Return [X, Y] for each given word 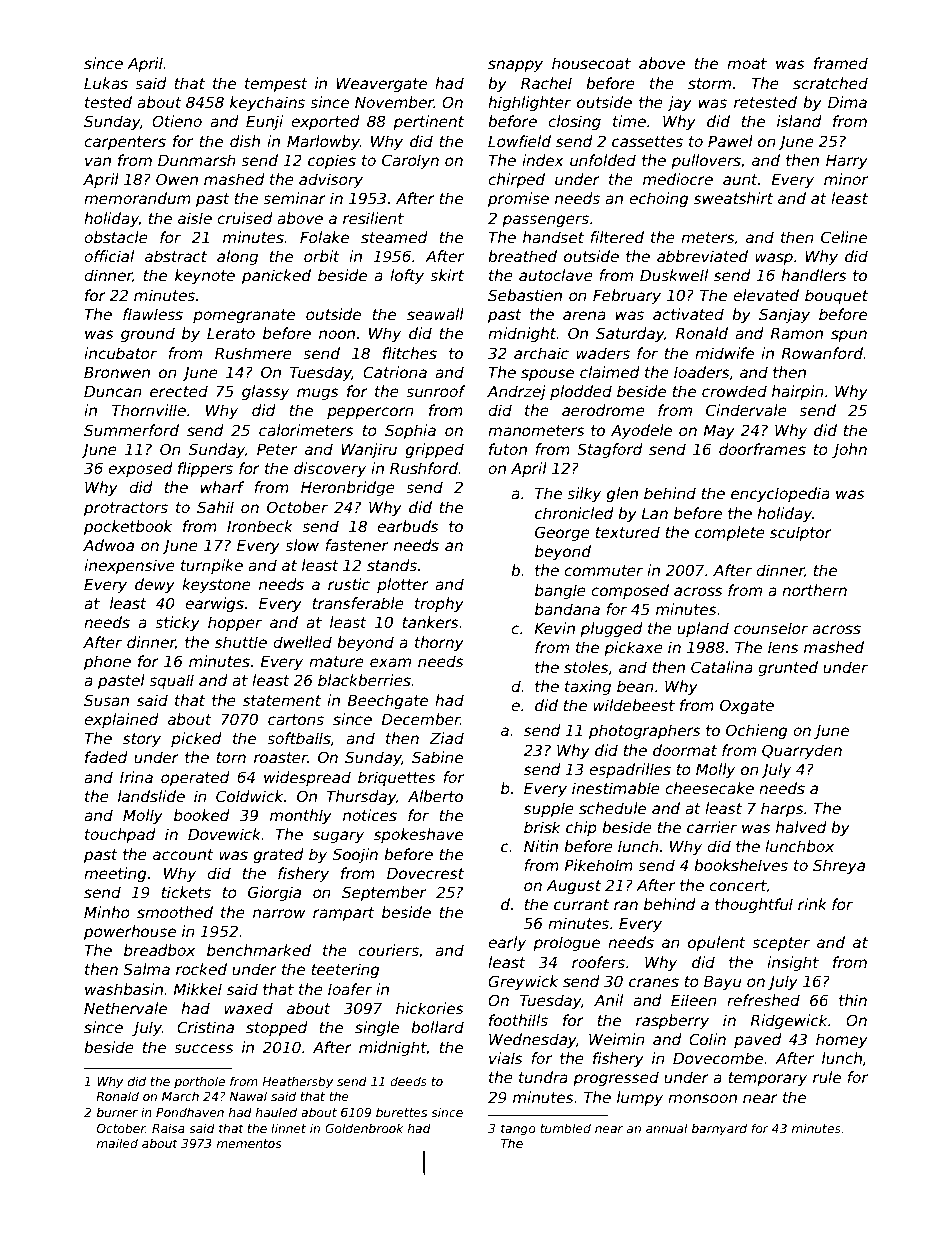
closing [574, 122]
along [237, 257]
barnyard [719, 1129]
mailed [117, 1143]
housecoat [591, 63]
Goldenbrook [364, 1128]
